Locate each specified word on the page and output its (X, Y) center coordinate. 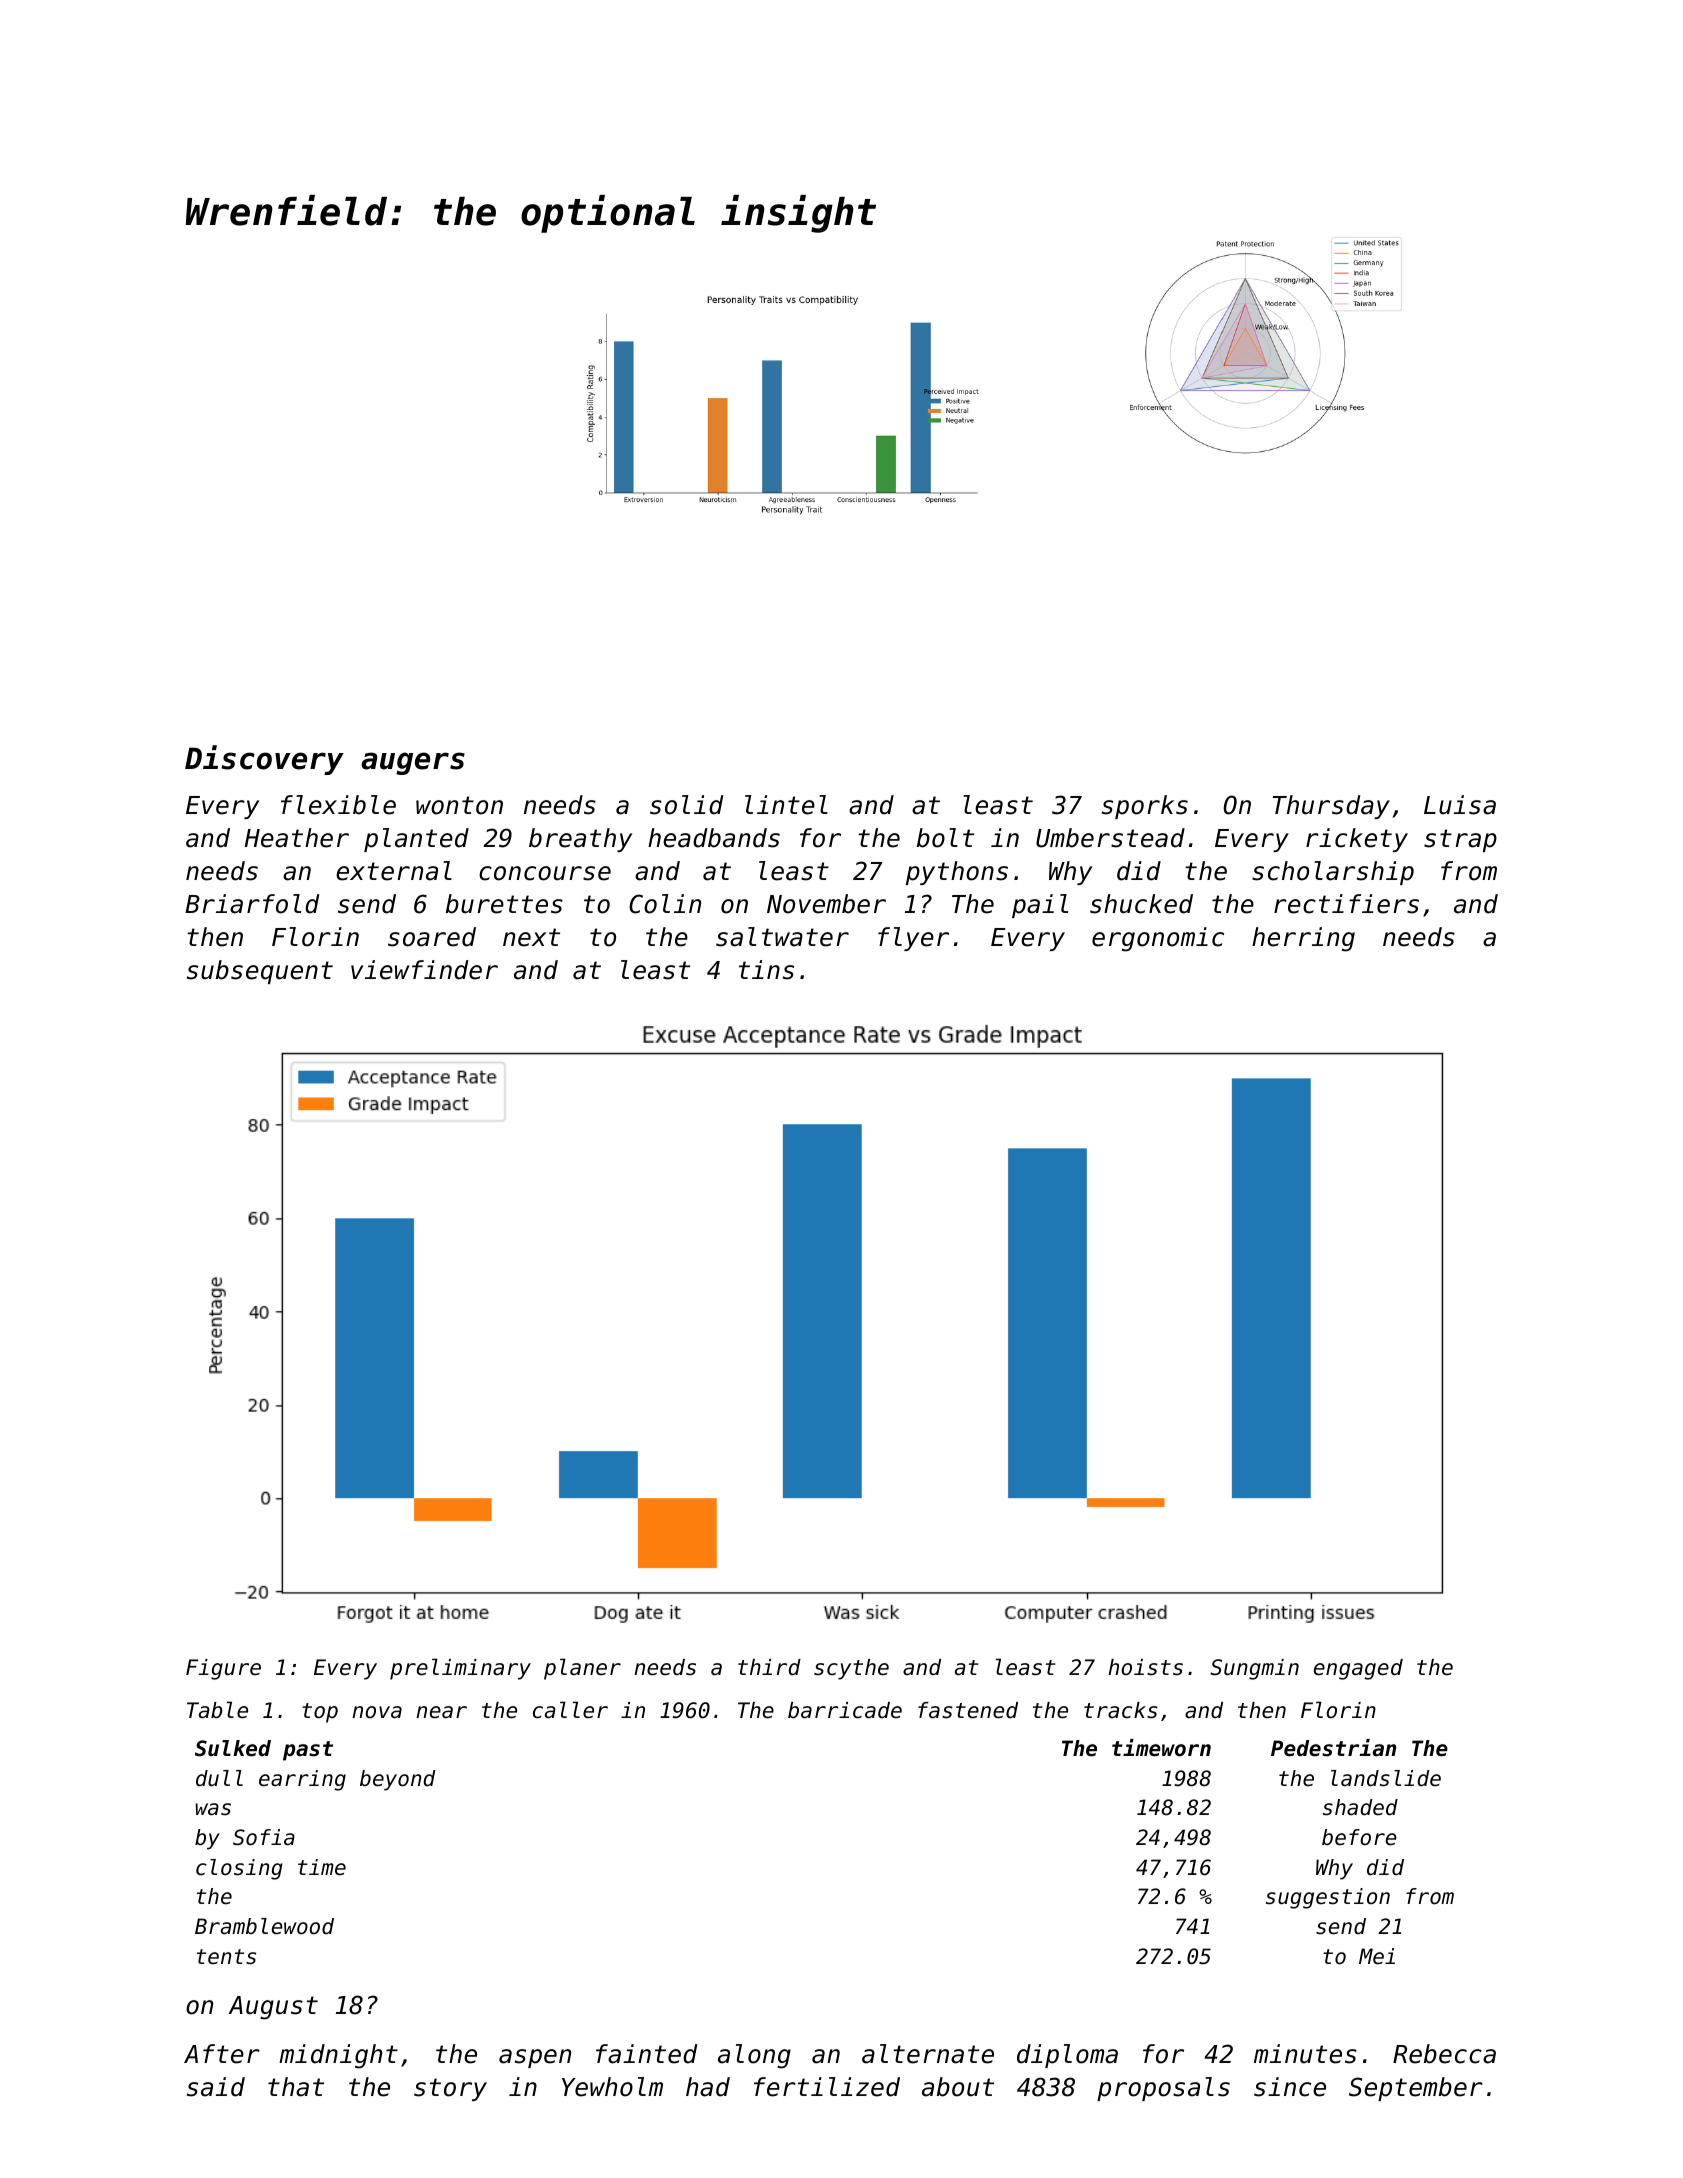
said (216, 2087)
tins (766, 970)
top (320, 1713)
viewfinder (424, 970)
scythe (851, 1669)
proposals (1163, 2089)
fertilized (827, 2087)
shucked (1141, 904)
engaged (1358, 1669)
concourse (545, 873)
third (769, 1667)
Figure (223, 1669)
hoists (1145, 1667)
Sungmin (1254, 1669)
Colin (665, 904)
